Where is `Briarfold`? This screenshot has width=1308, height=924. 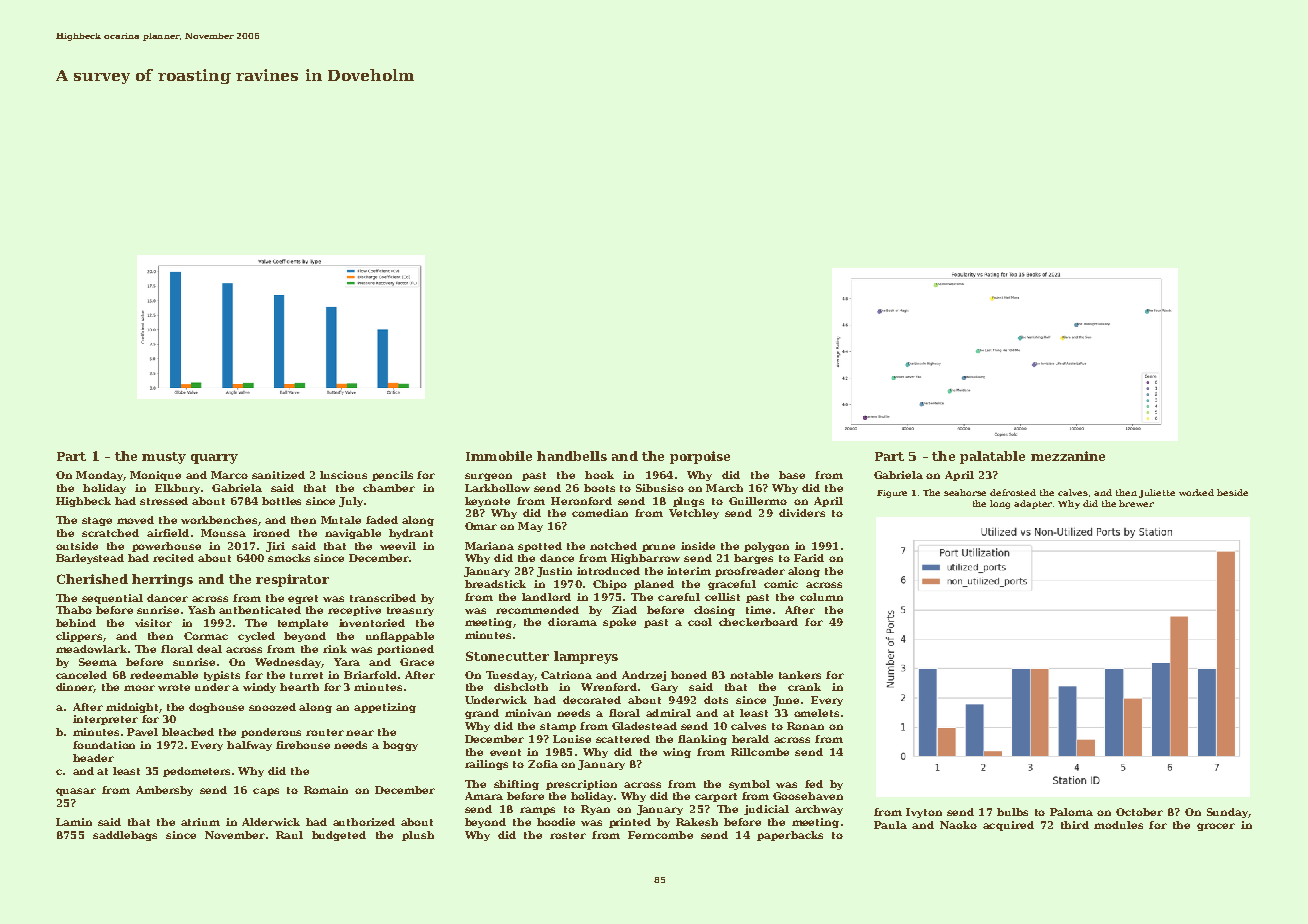 Briarfold is located at coordinates (370, 675).
